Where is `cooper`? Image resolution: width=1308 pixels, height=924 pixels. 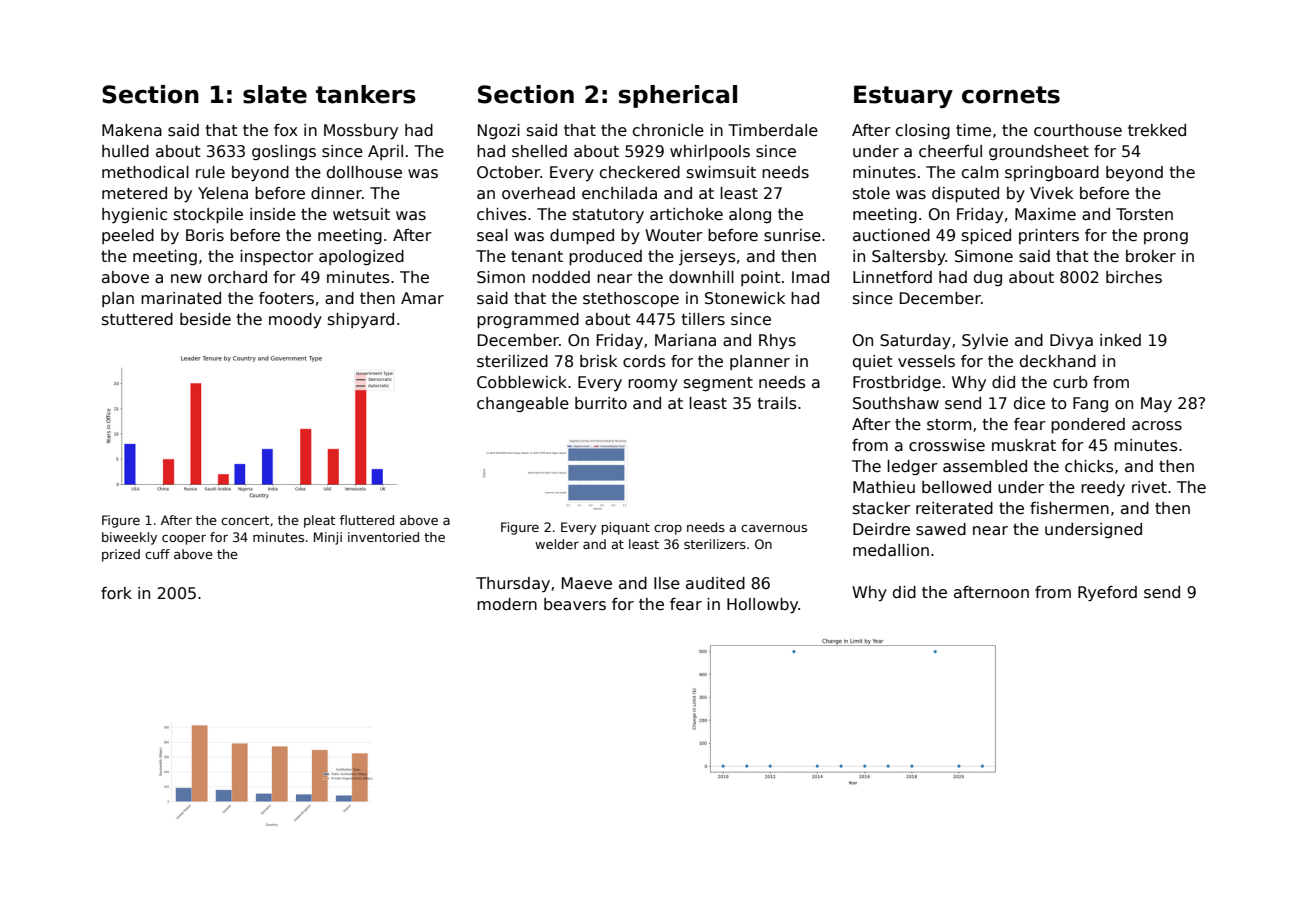 cooper is located at coordinates (184, 540).
